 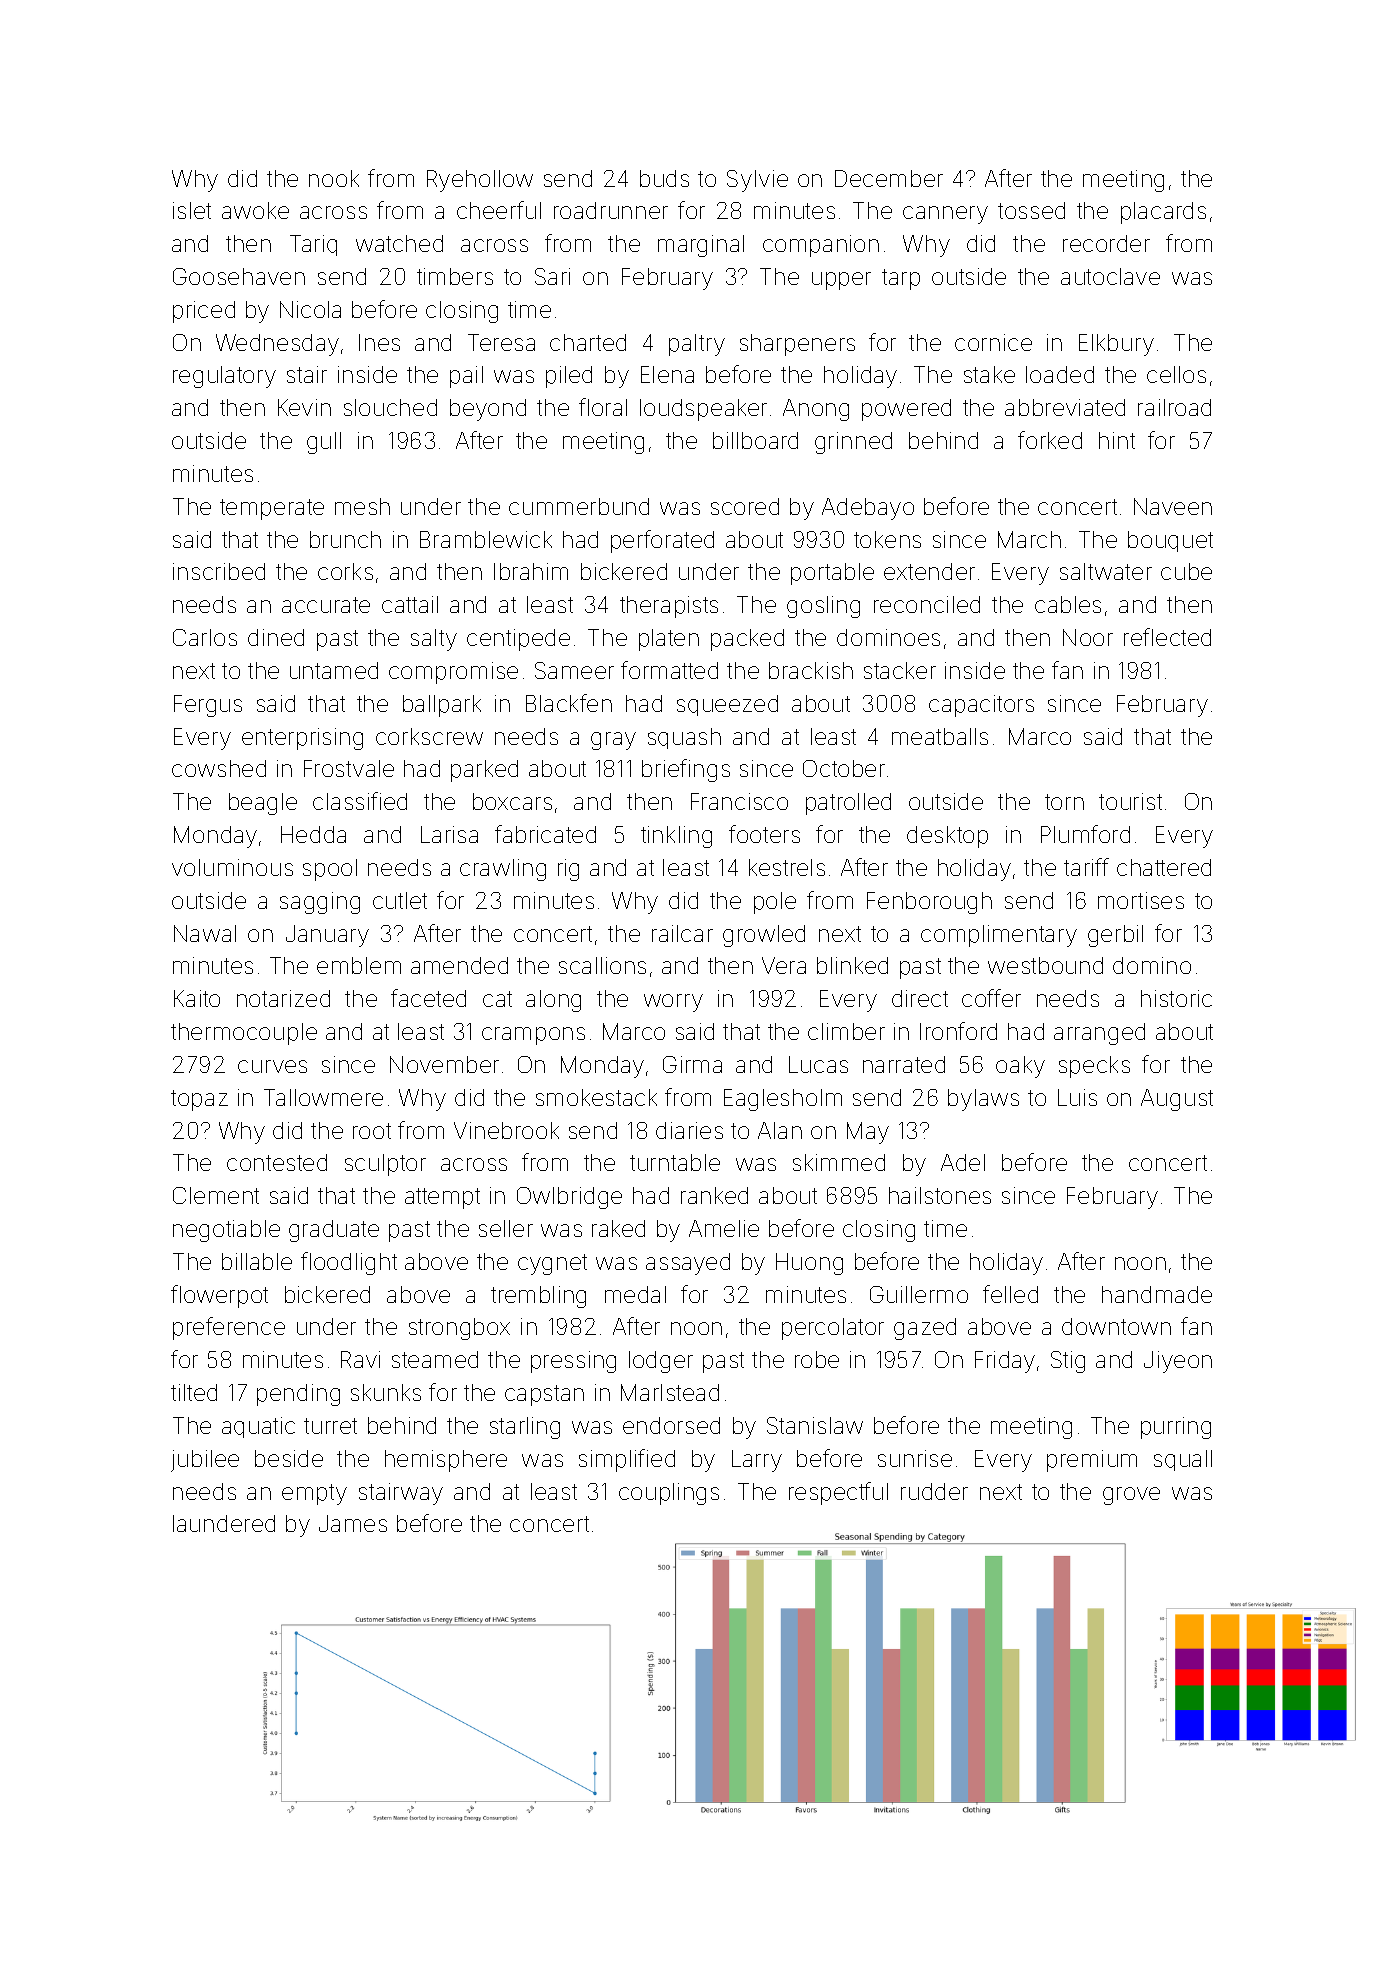 What do you see at coordinates (673, 1003) in the document?
I see `worry` at bounding box center [673, 1003].
